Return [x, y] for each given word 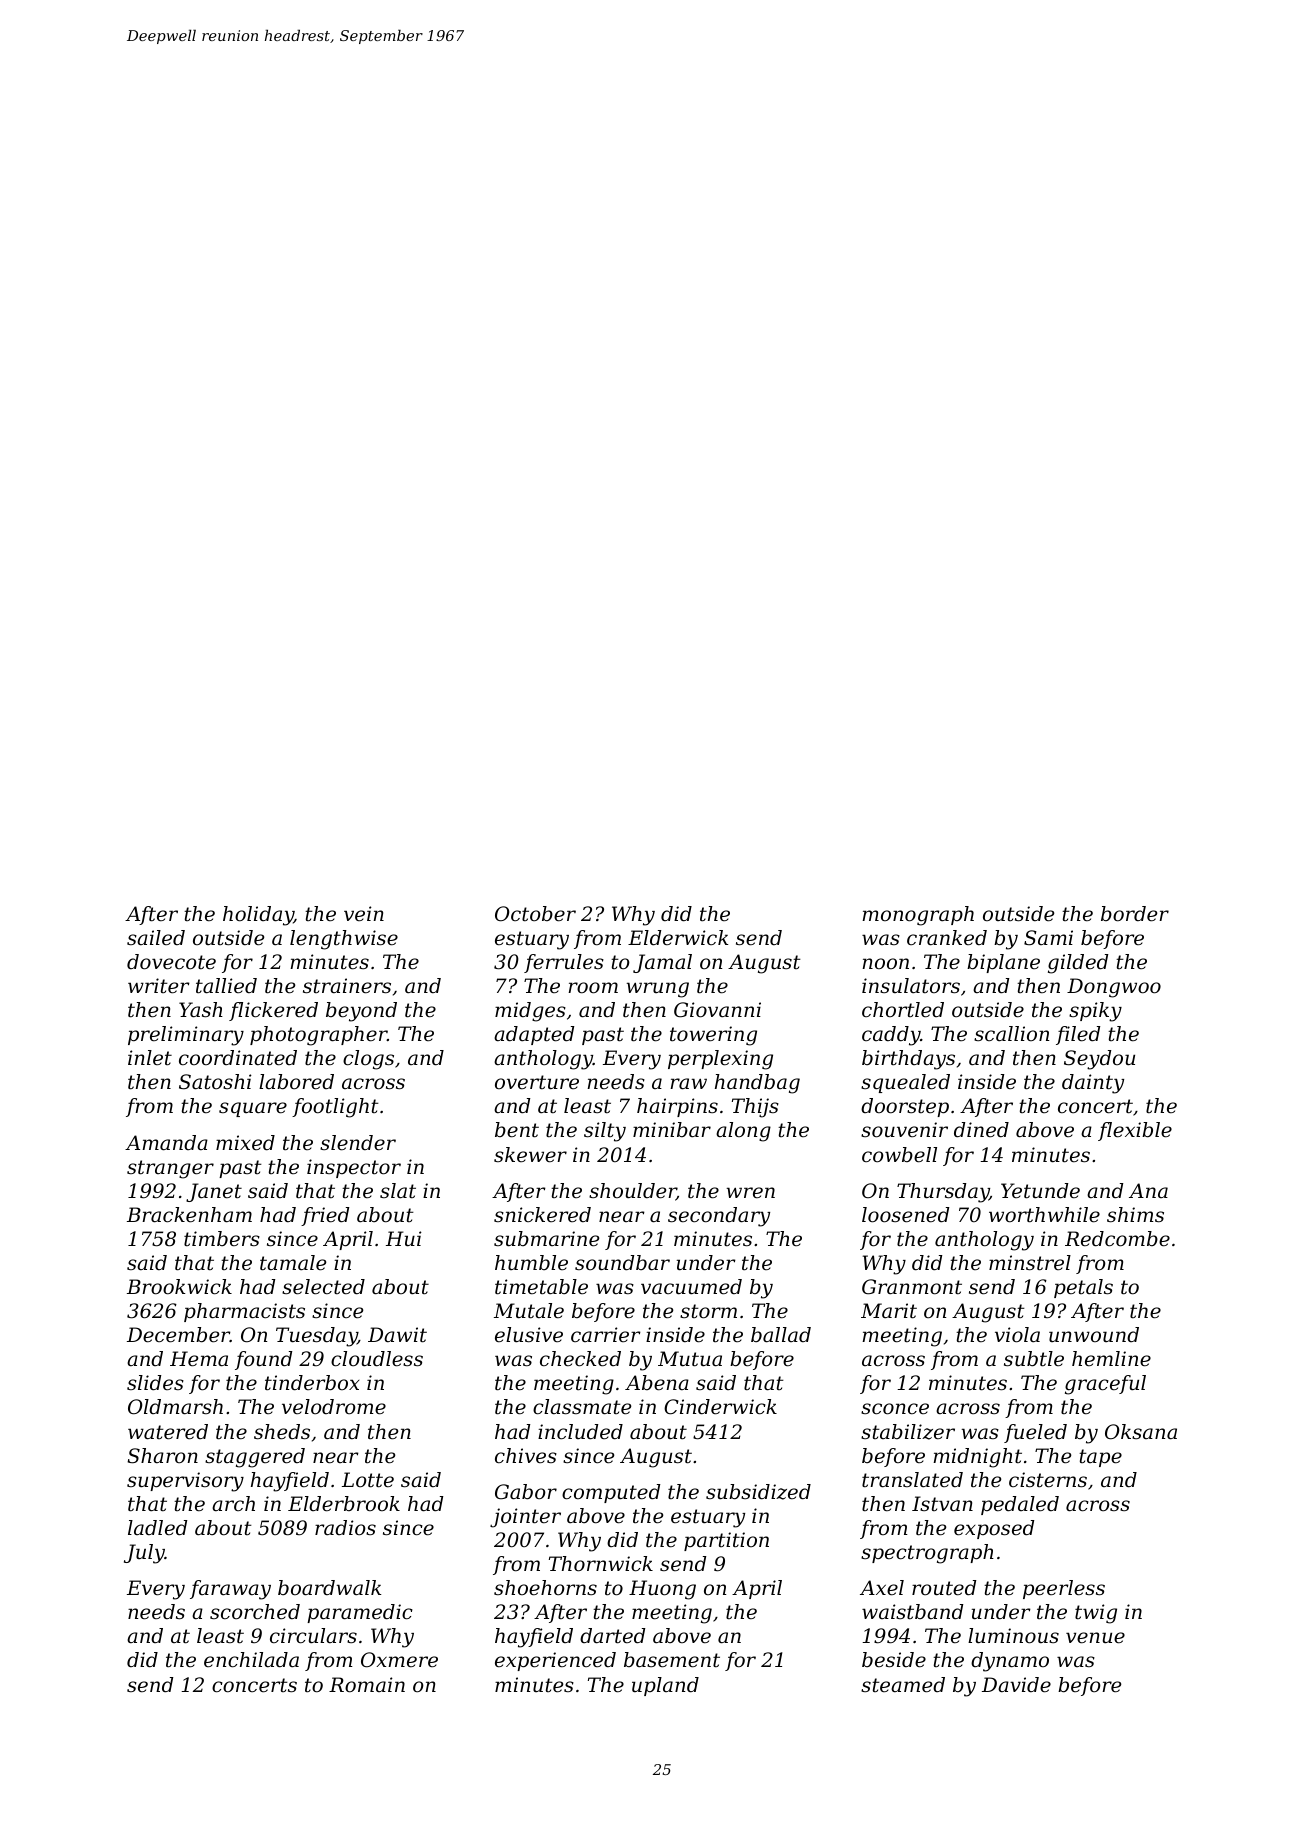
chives [526, 1455]
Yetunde [1040, 1191]
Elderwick [678, 938]
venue [1095, 1638]
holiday [258, 916]
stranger [170, 1169]
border [1135, 914]
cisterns [1048, 1480]
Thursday [943, 1193]
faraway [230, 1590]
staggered [255, 1458]
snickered [542, 1214]
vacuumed [691, 1287]
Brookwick [179, 1287]
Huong [662, 1590]
